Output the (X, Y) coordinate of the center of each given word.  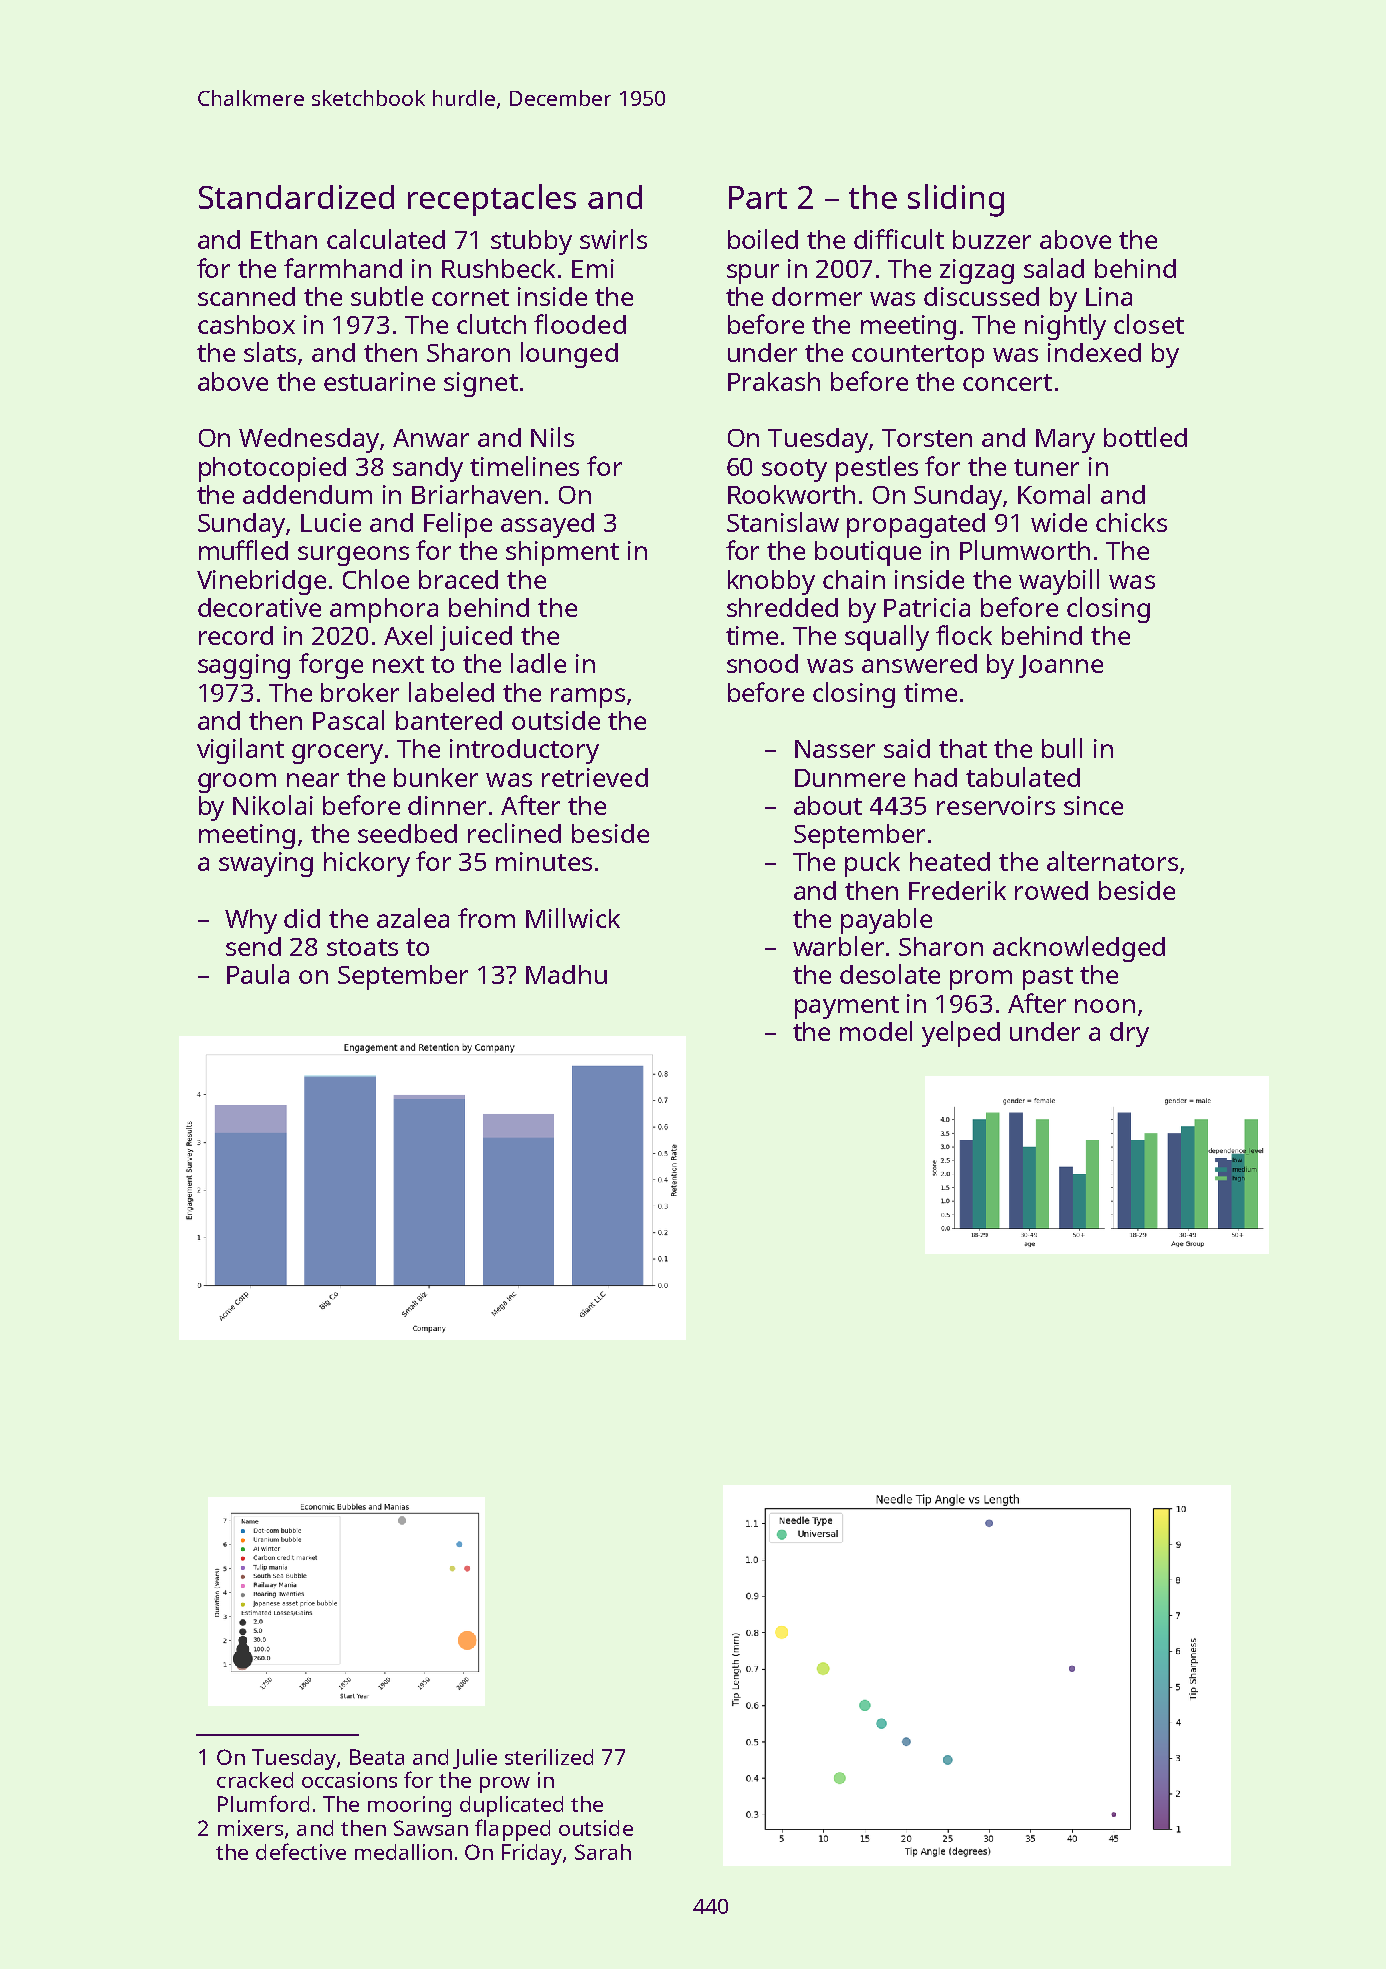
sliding (956, 200)
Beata (377, 1757)
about (828, 805)
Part (758, 197)
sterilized (549, 1757)
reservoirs (996, 805)
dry (1129, 1034)
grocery (337, 754)
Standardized (296, 197)
